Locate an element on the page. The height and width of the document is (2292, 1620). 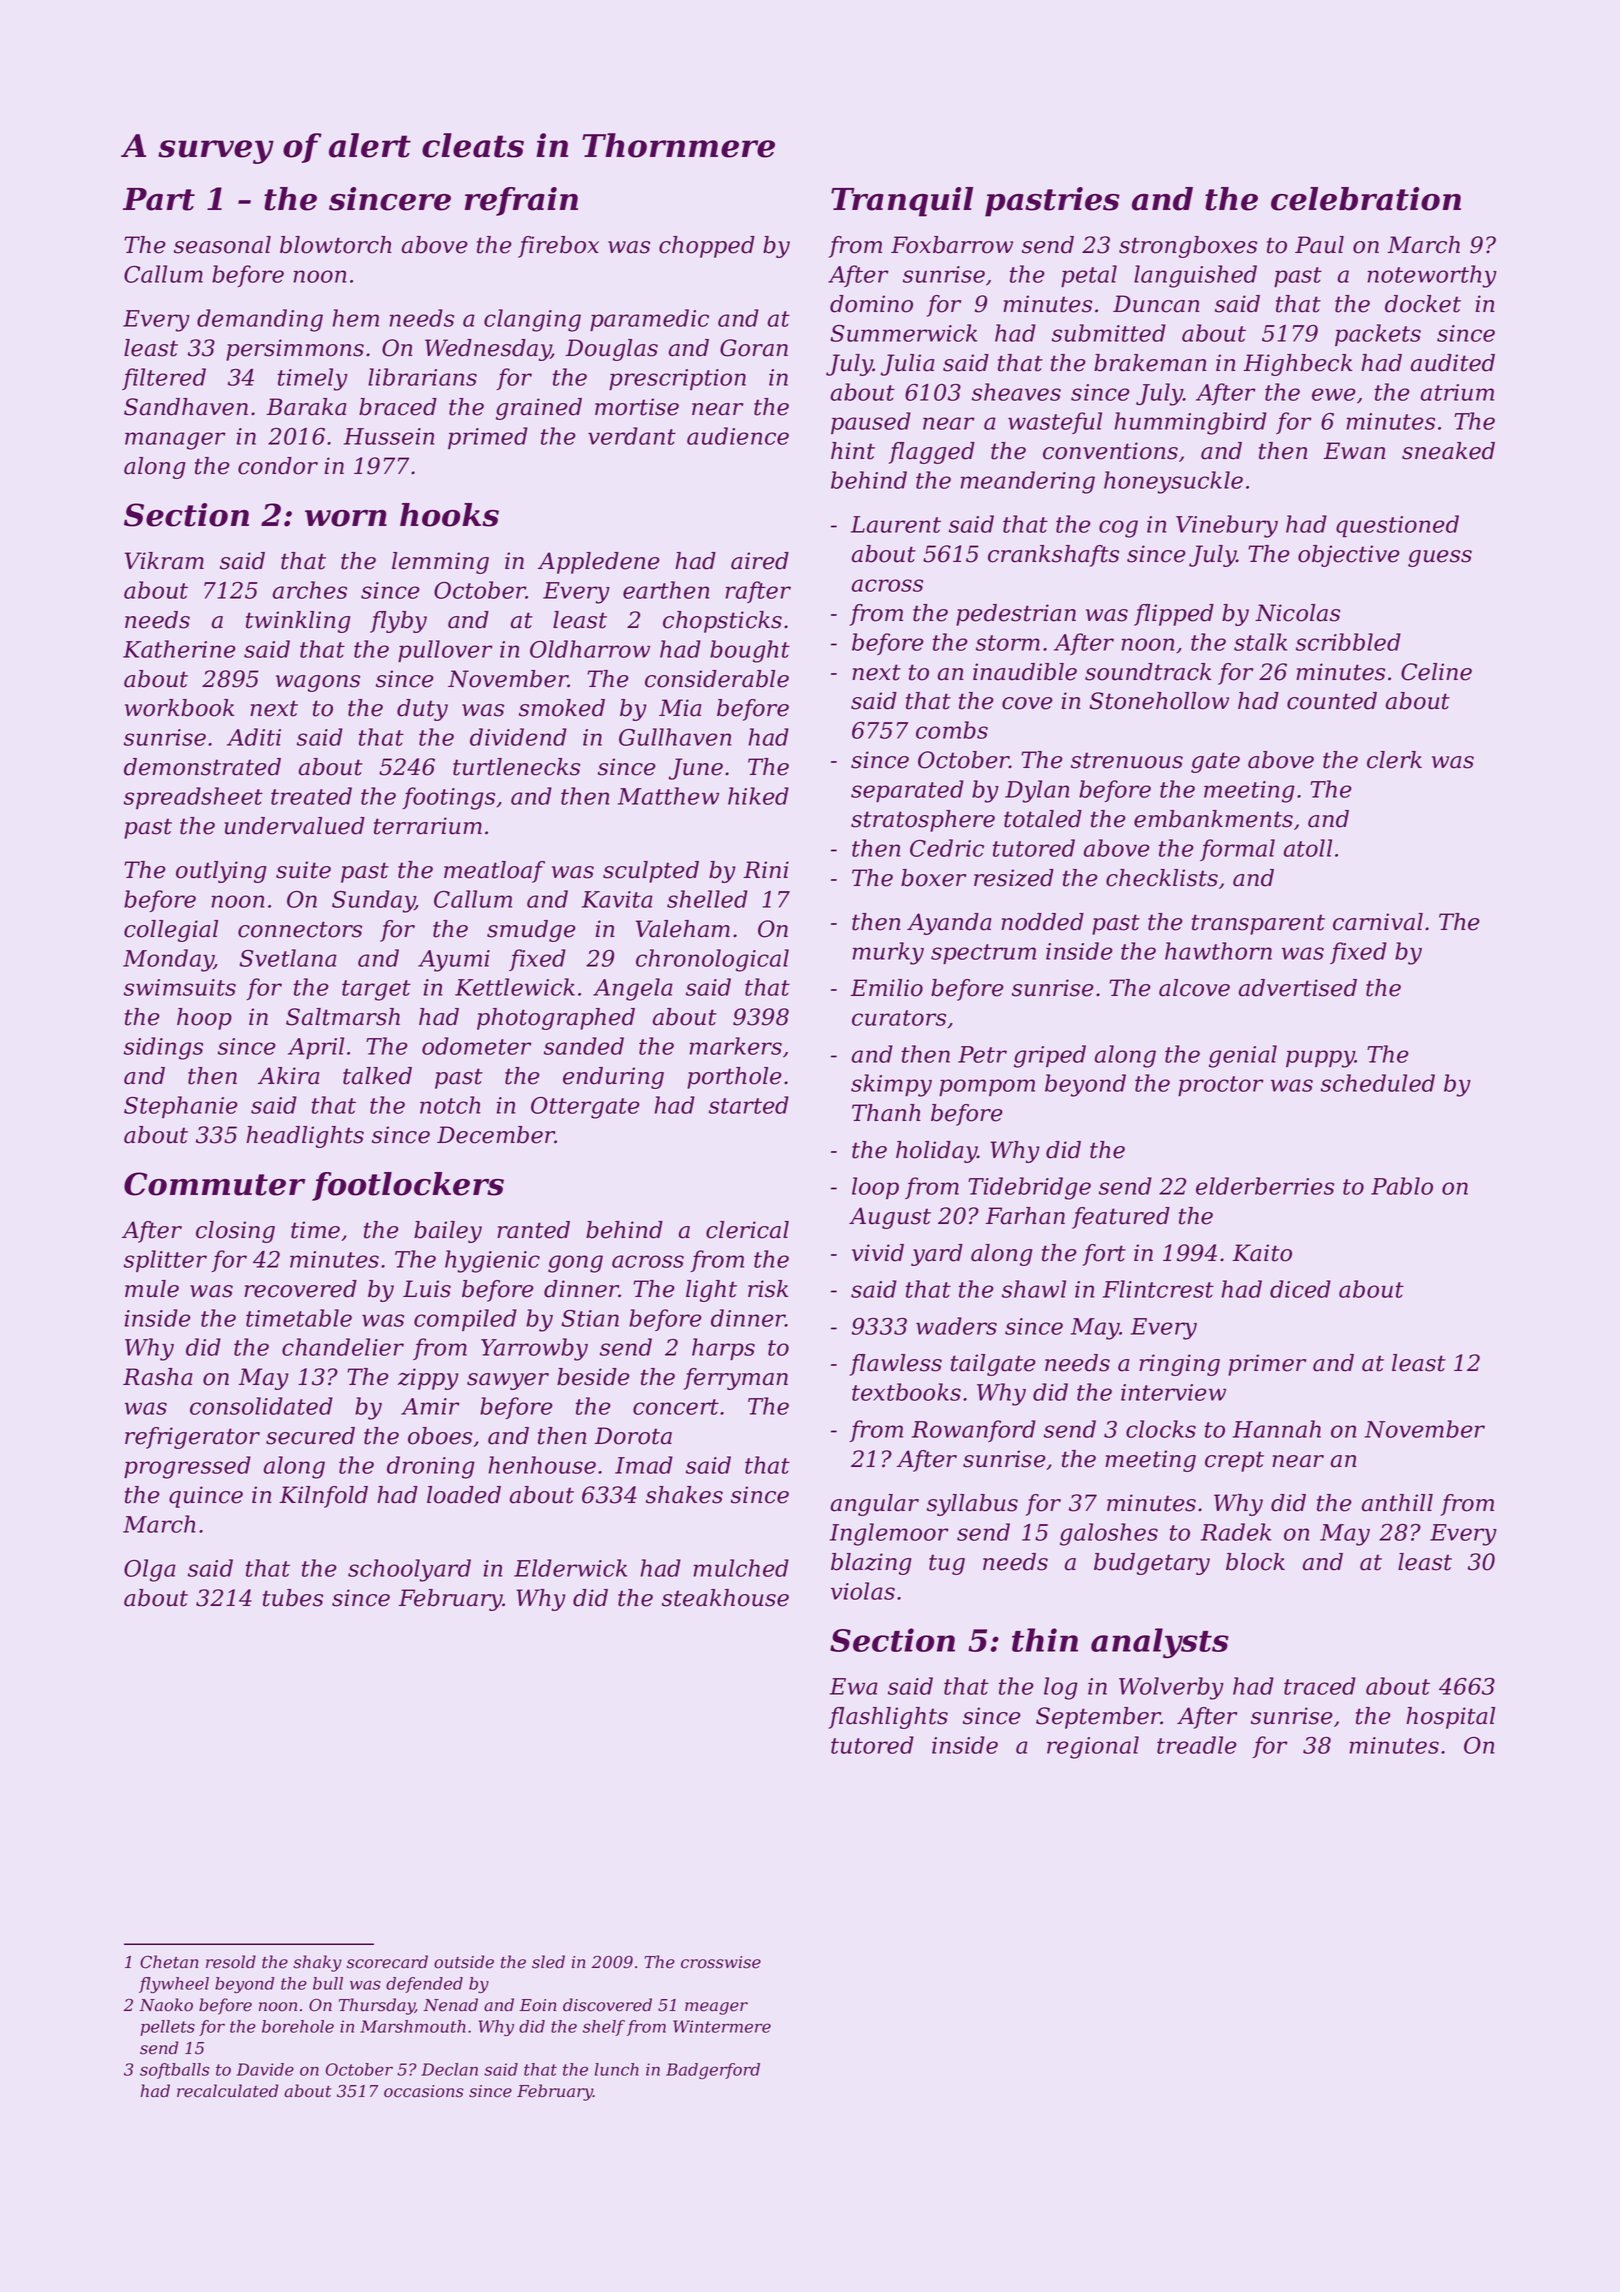
noteworthy is located at coordinates (1432, 276).
